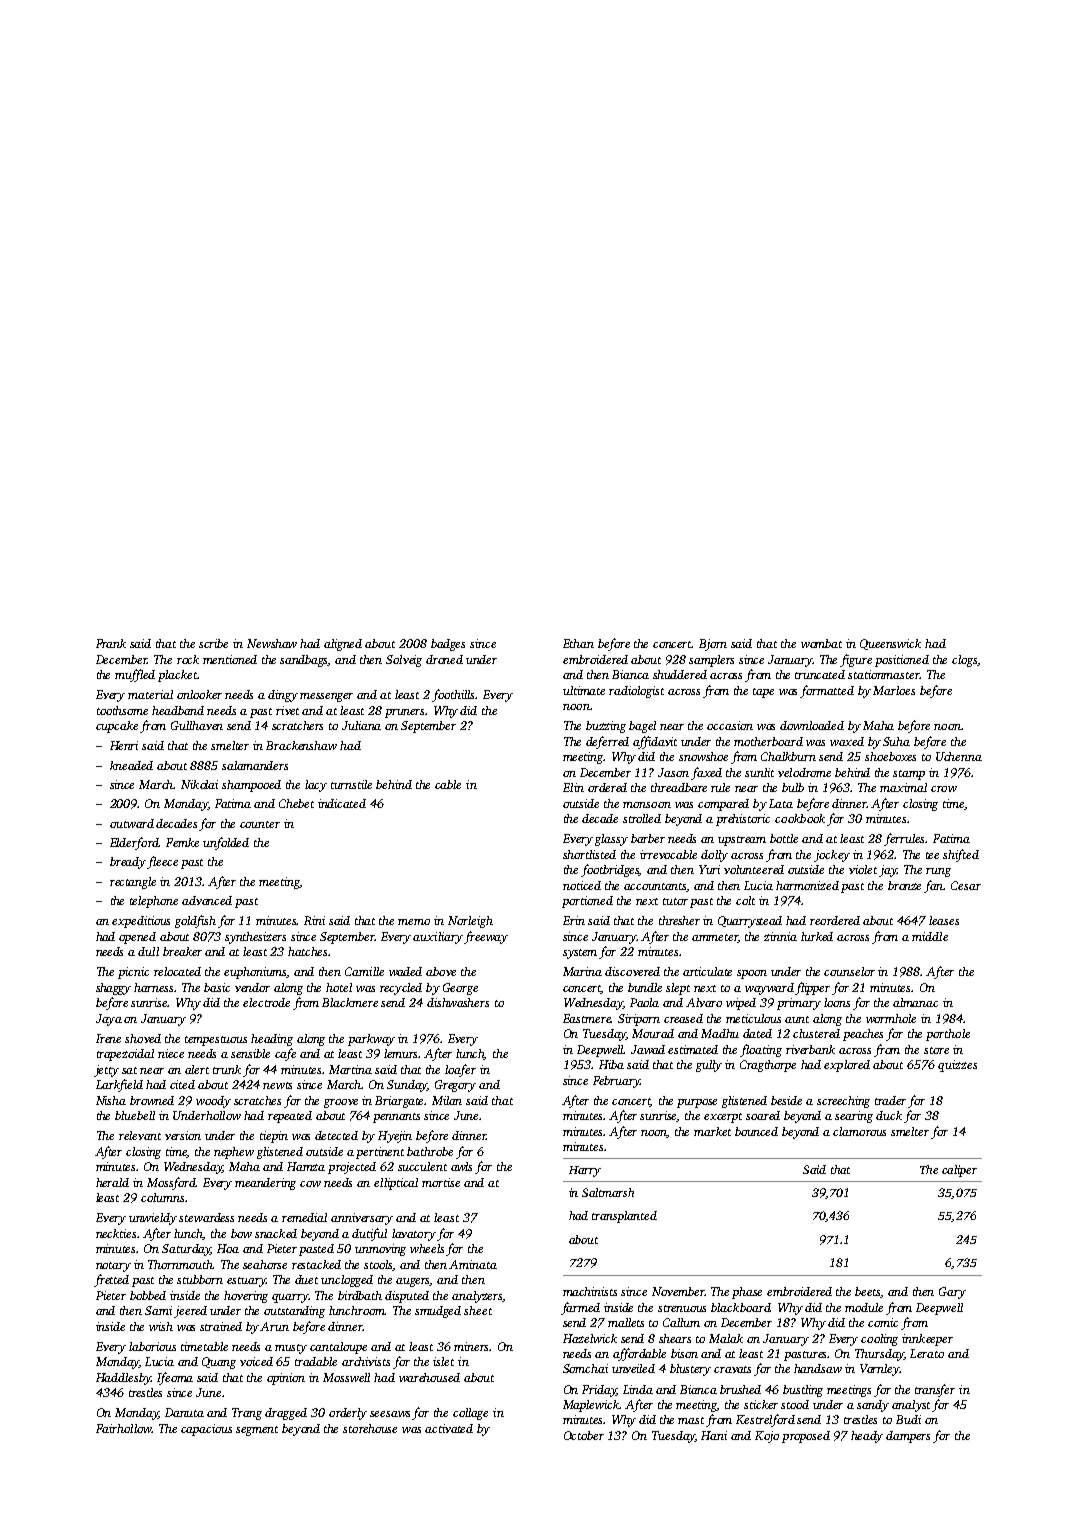 Image resolution: width=1078 pixels, height=1525 pixels. Describe the element at coordinates (821, 643) in the image. I see `wombat` at that location.
